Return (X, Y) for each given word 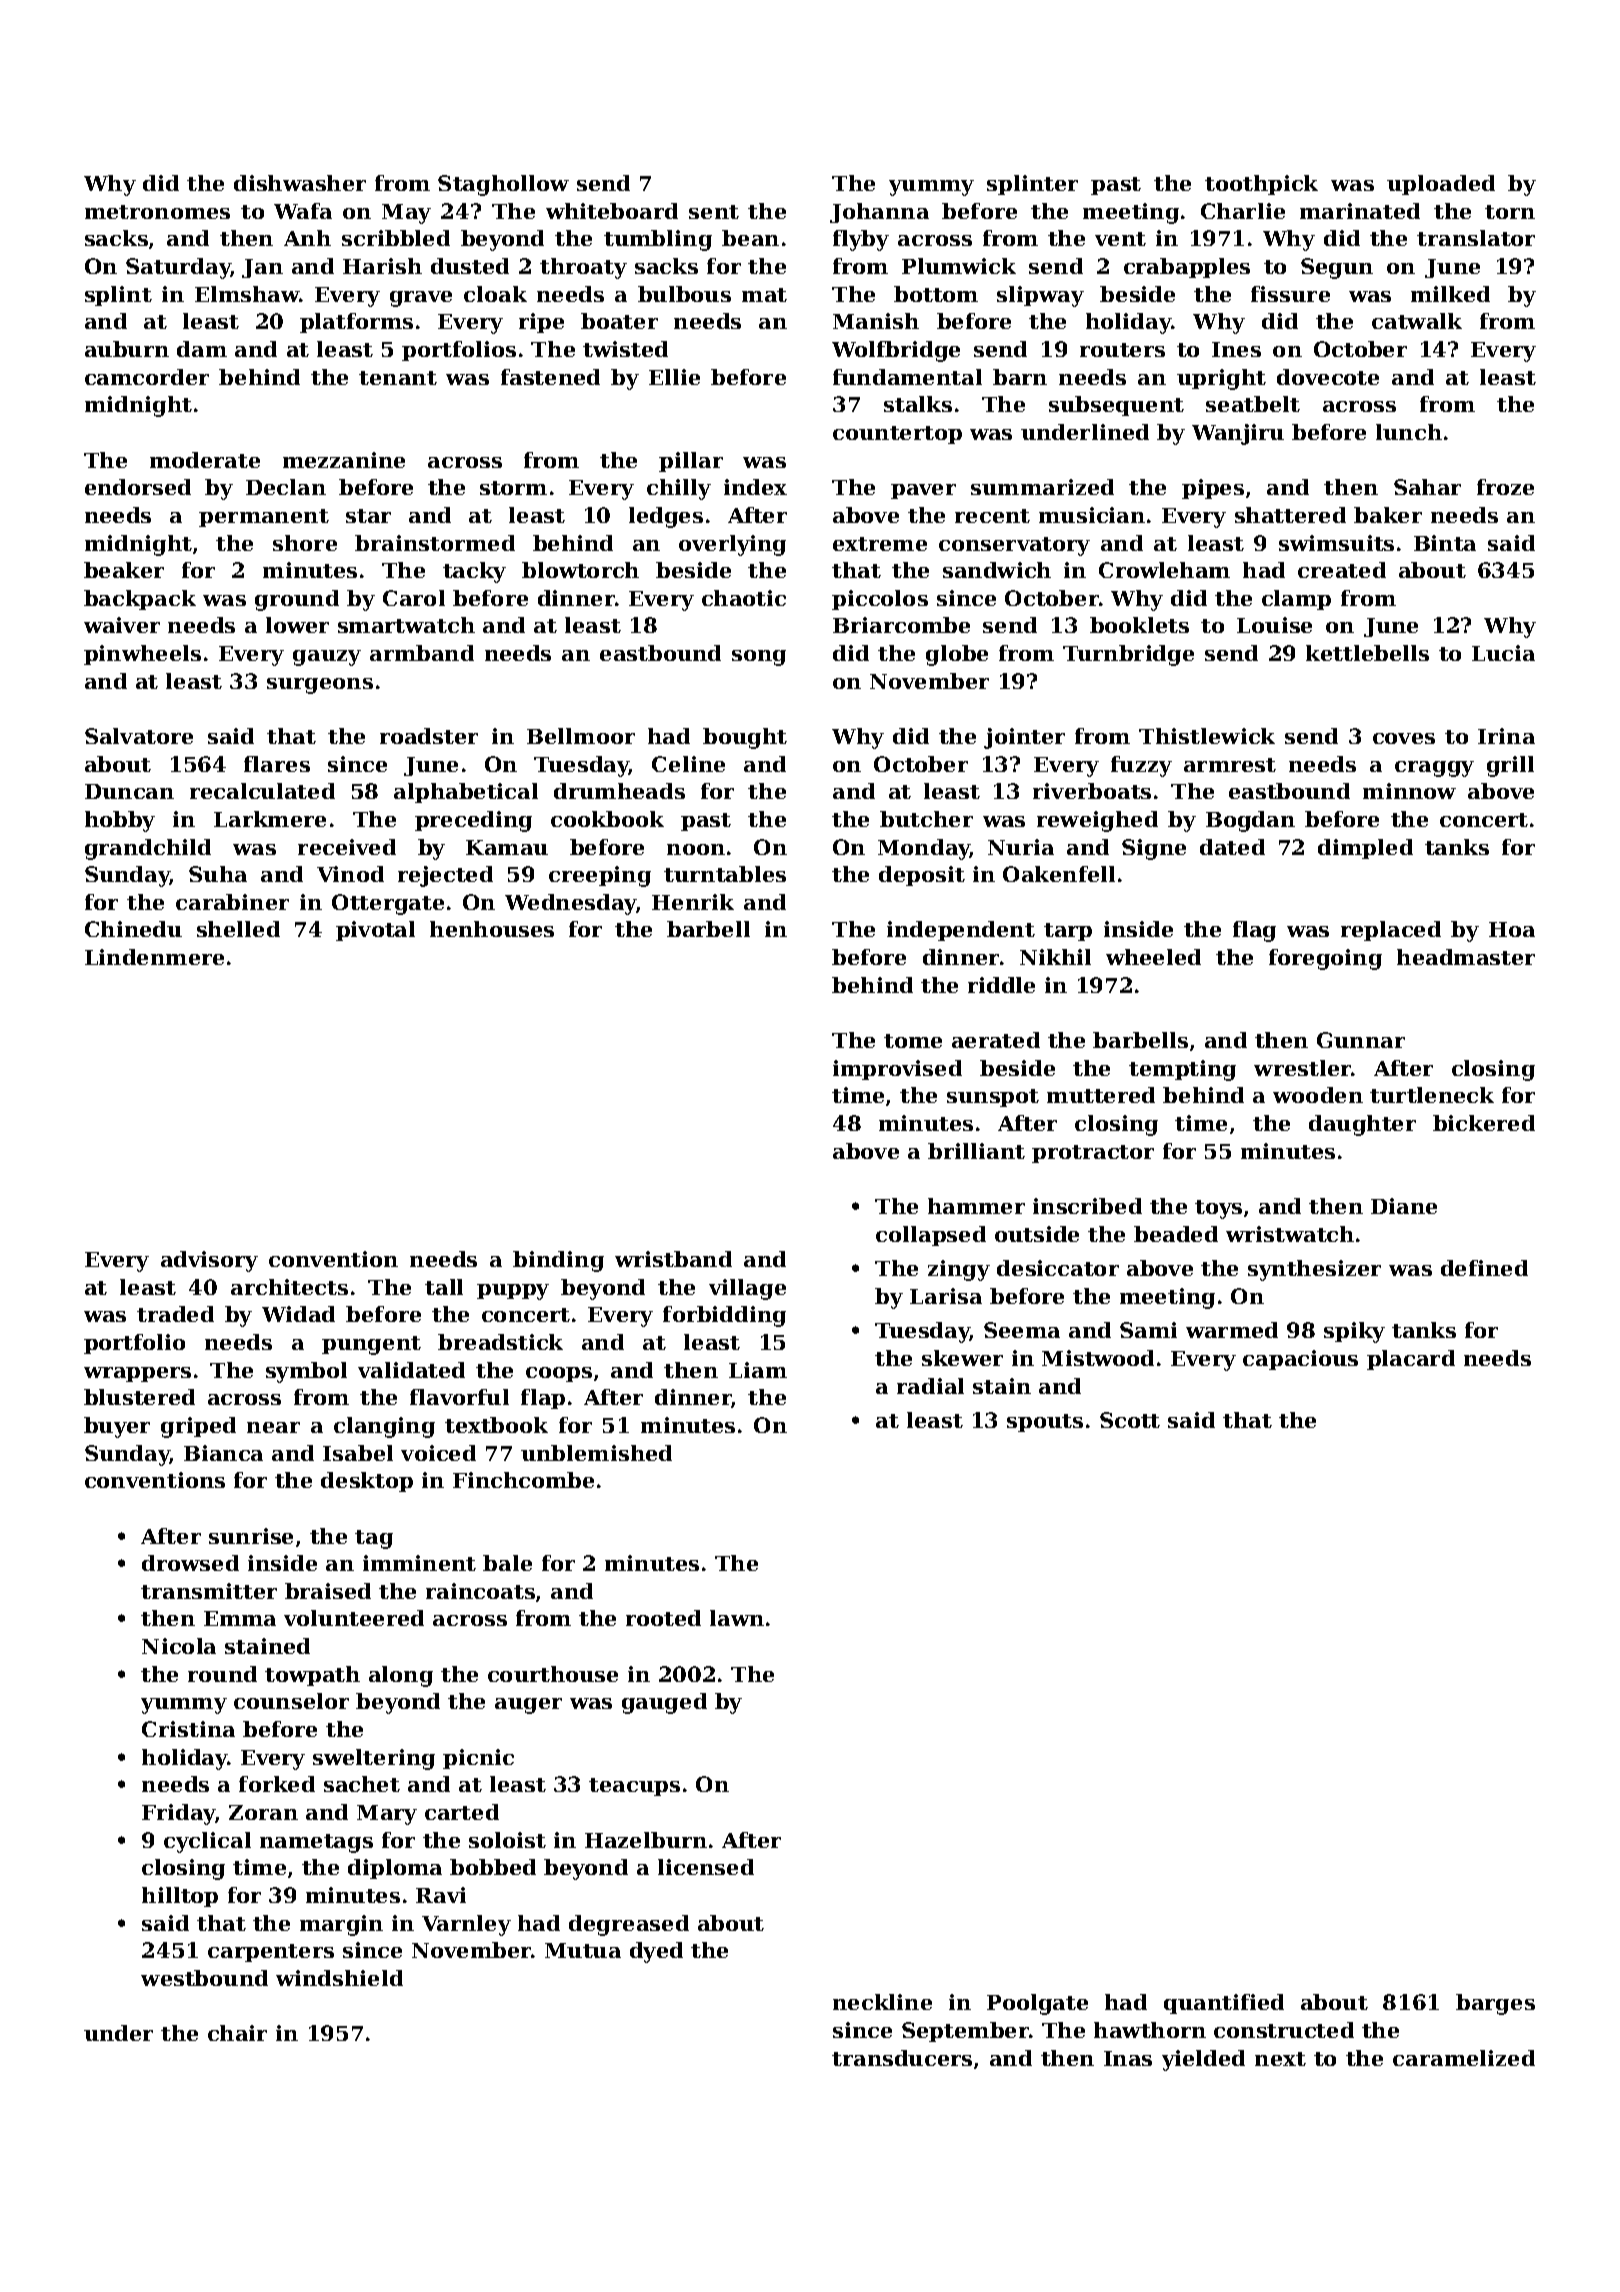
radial (930, 1386)
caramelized (1464, 2058)
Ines (1236, 349)
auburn (127, 349)
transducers (902, 2058)
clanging (384, 1427)
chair (237, 2033)
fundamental (907, 377)
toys (1218, 1209)
